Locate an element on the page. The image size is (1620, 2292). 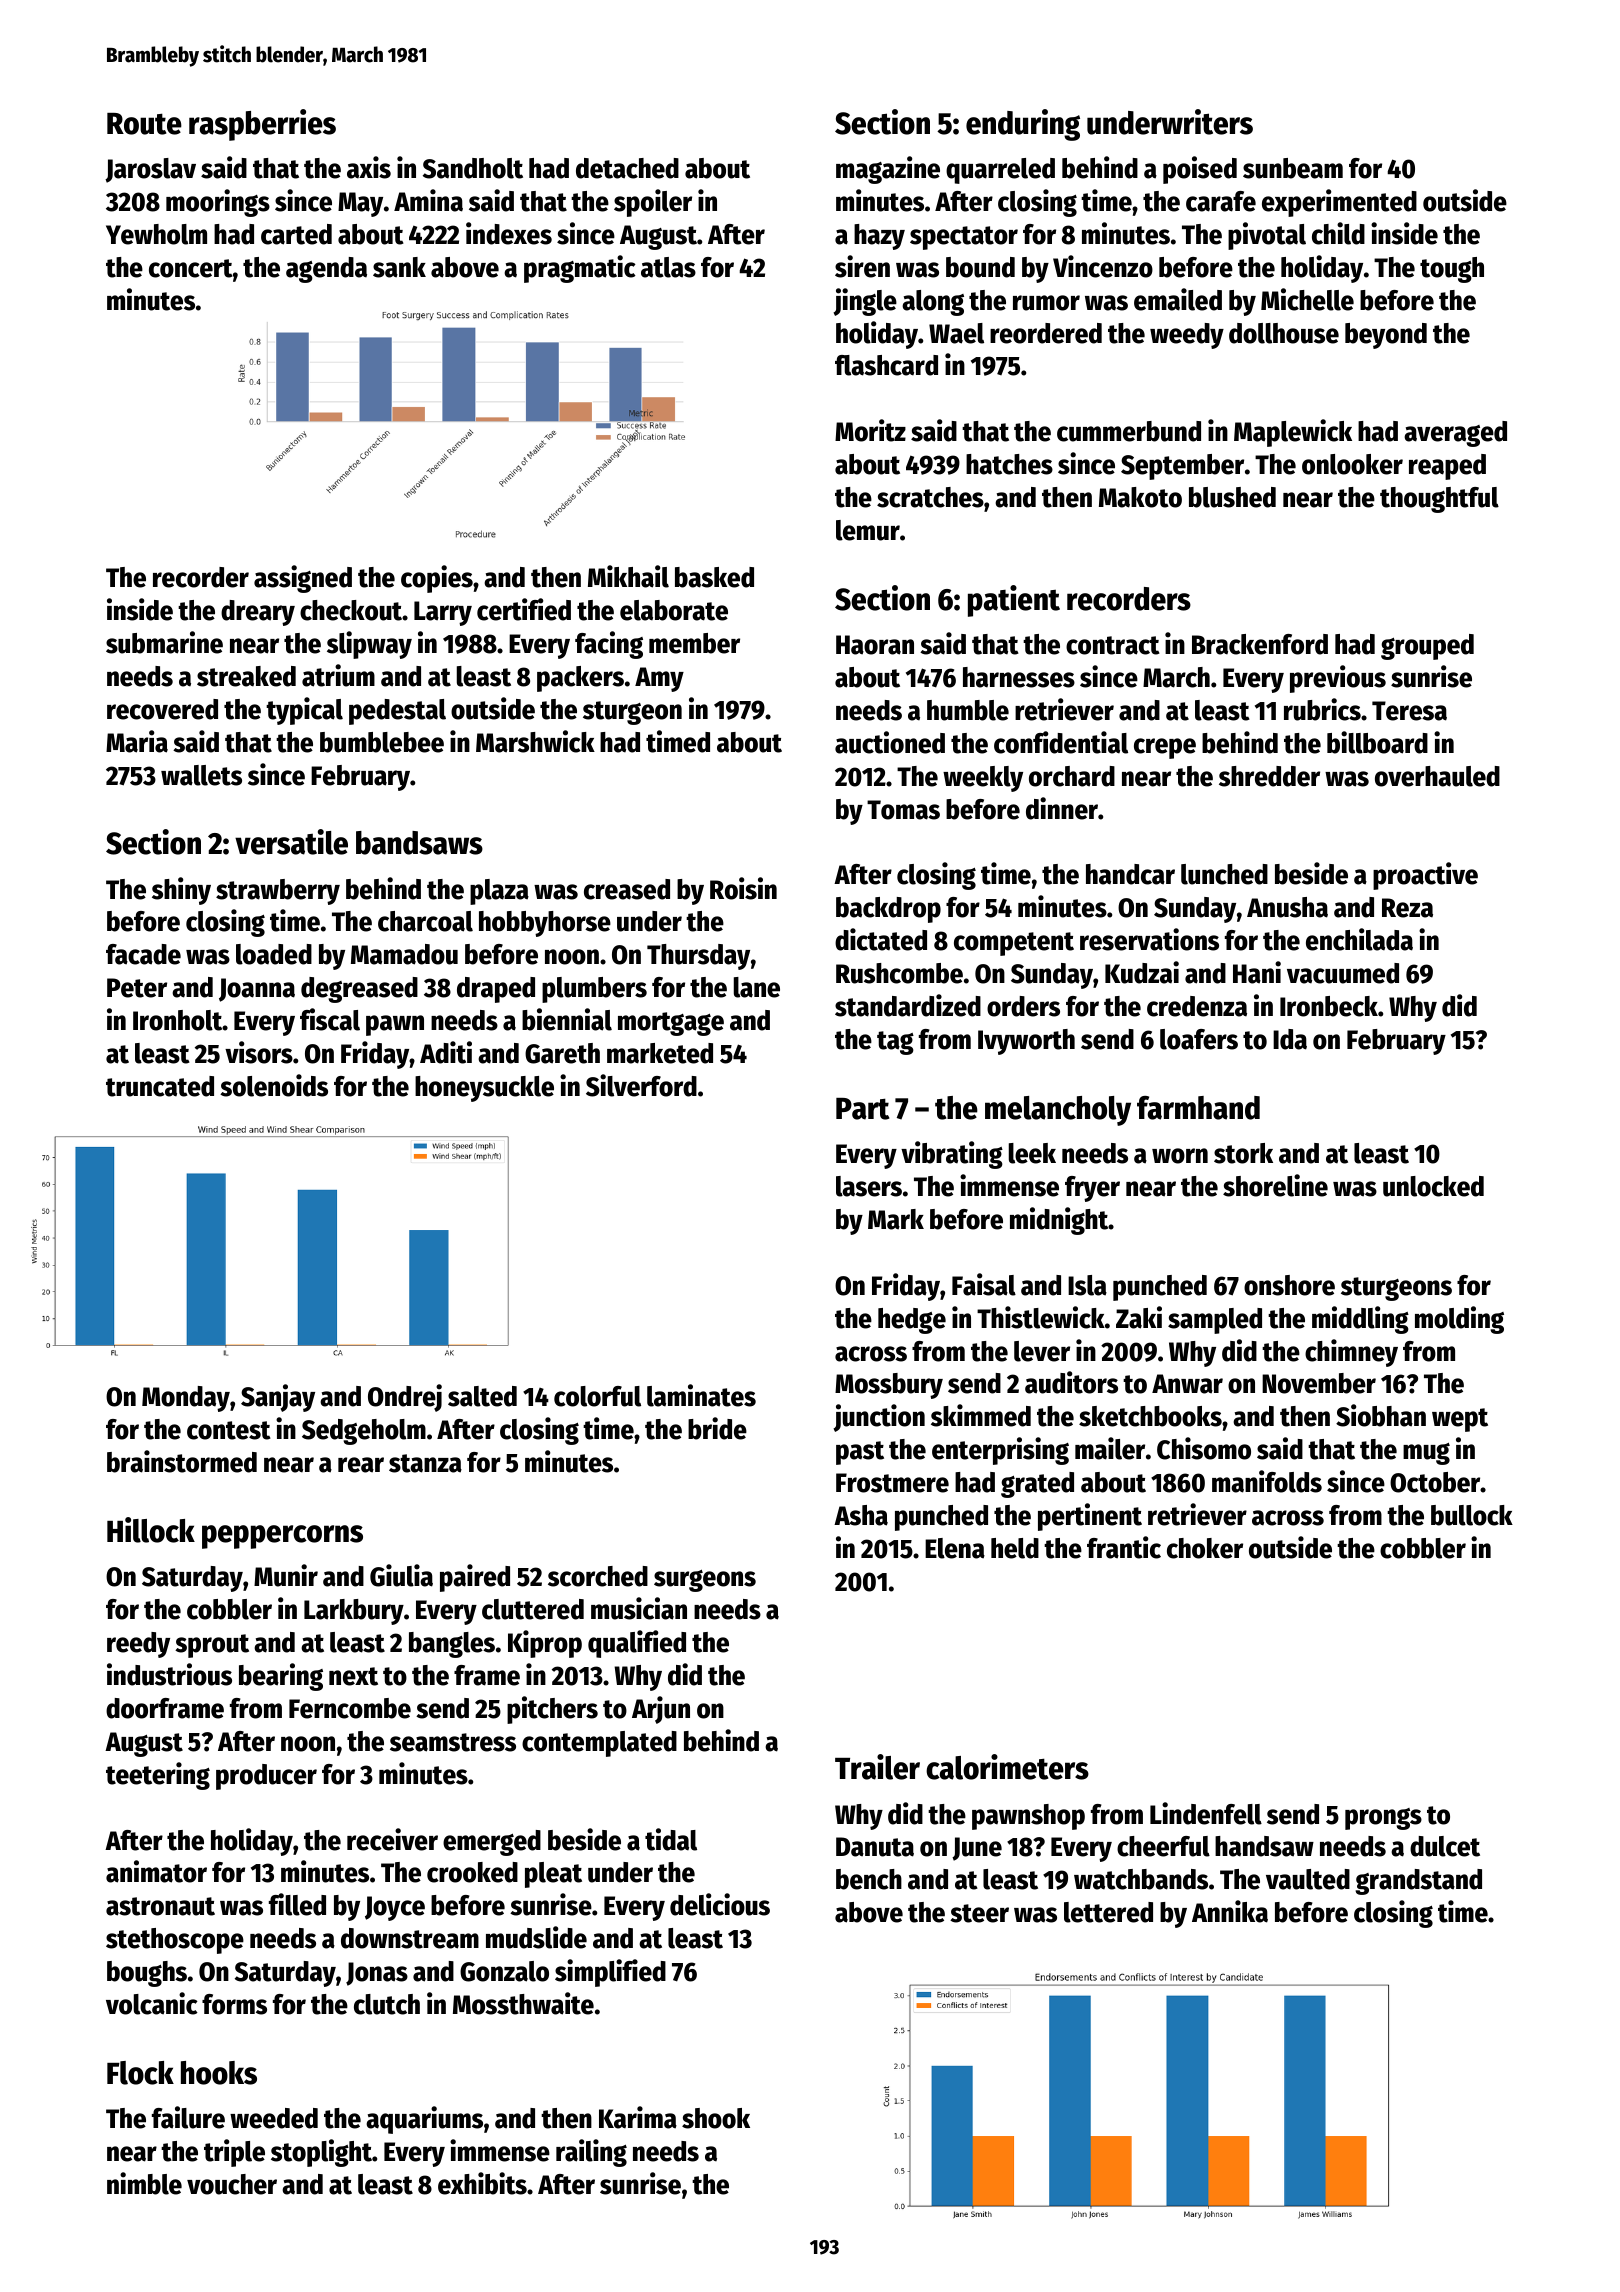
raspberries is located at coordinates (262, 125).
